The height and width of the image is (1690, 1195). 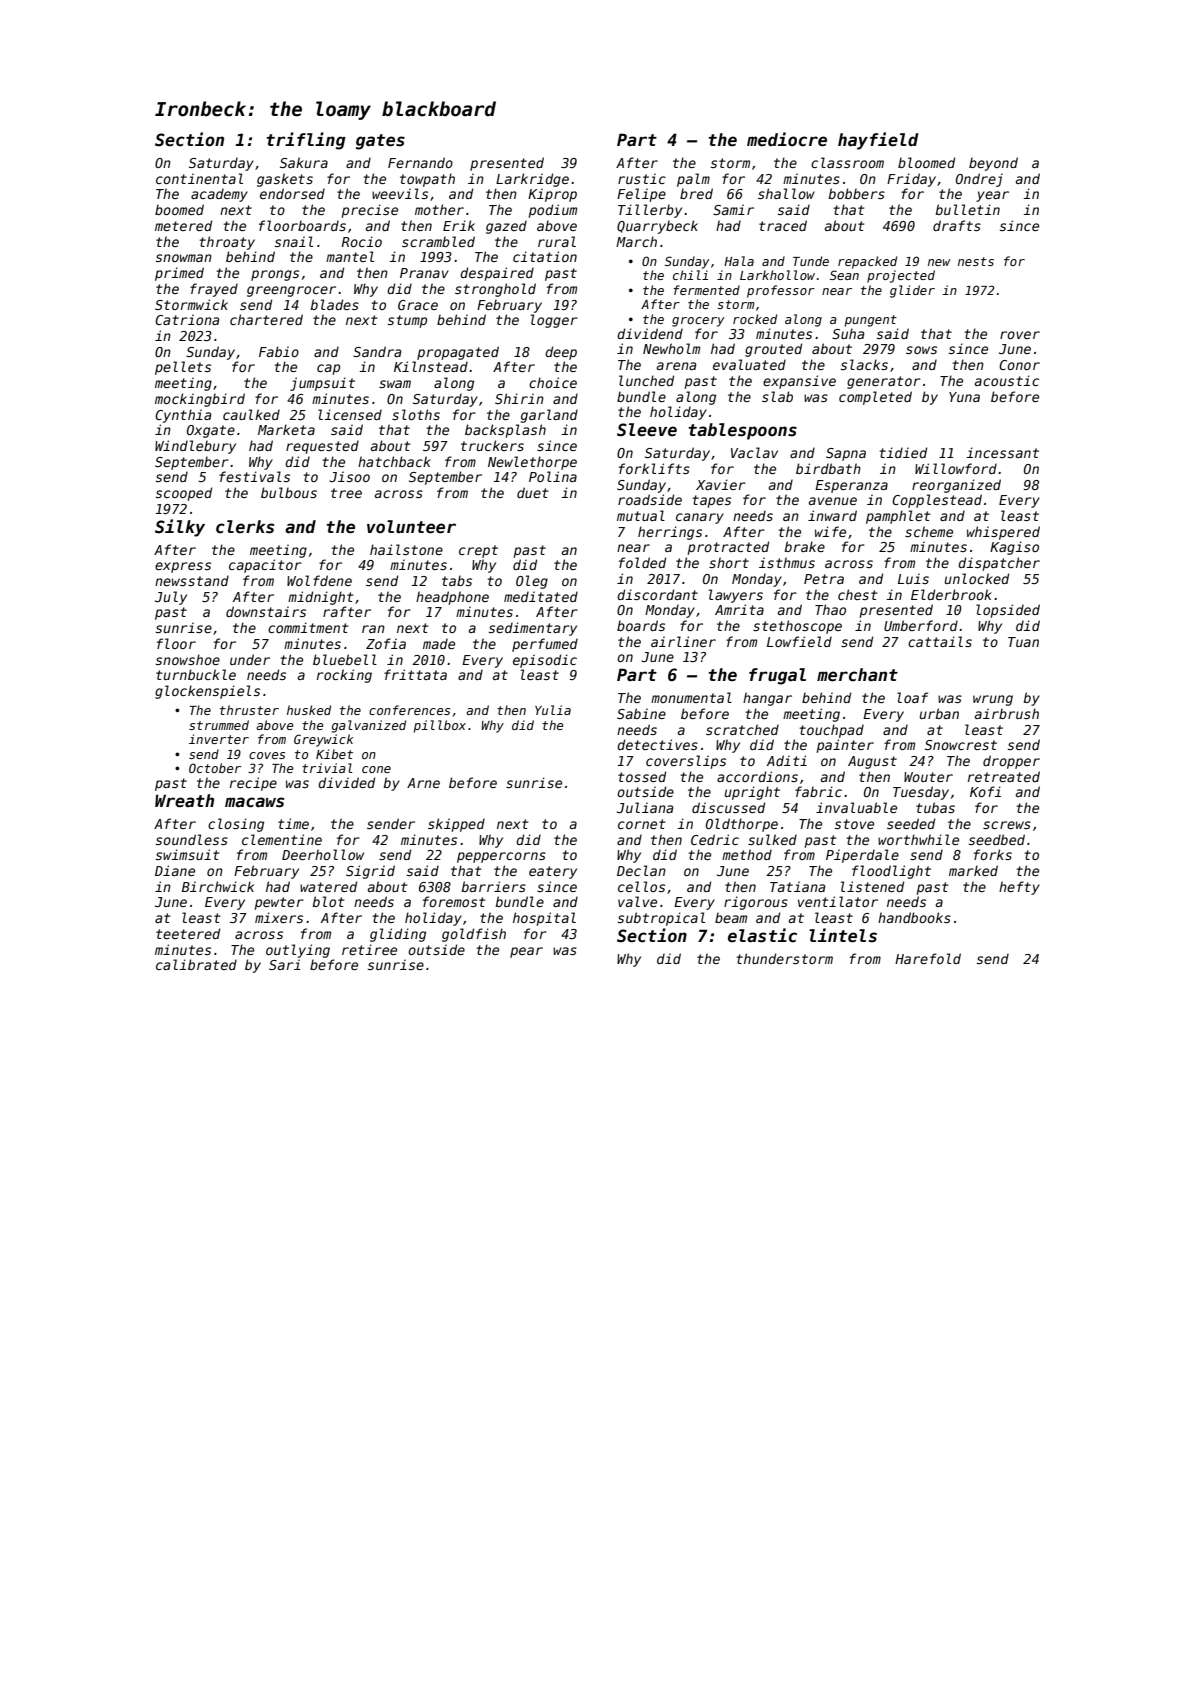 What do you see at coordinates (328, 901) in the image?
I see `blot` at bounding box center [328, 901].
